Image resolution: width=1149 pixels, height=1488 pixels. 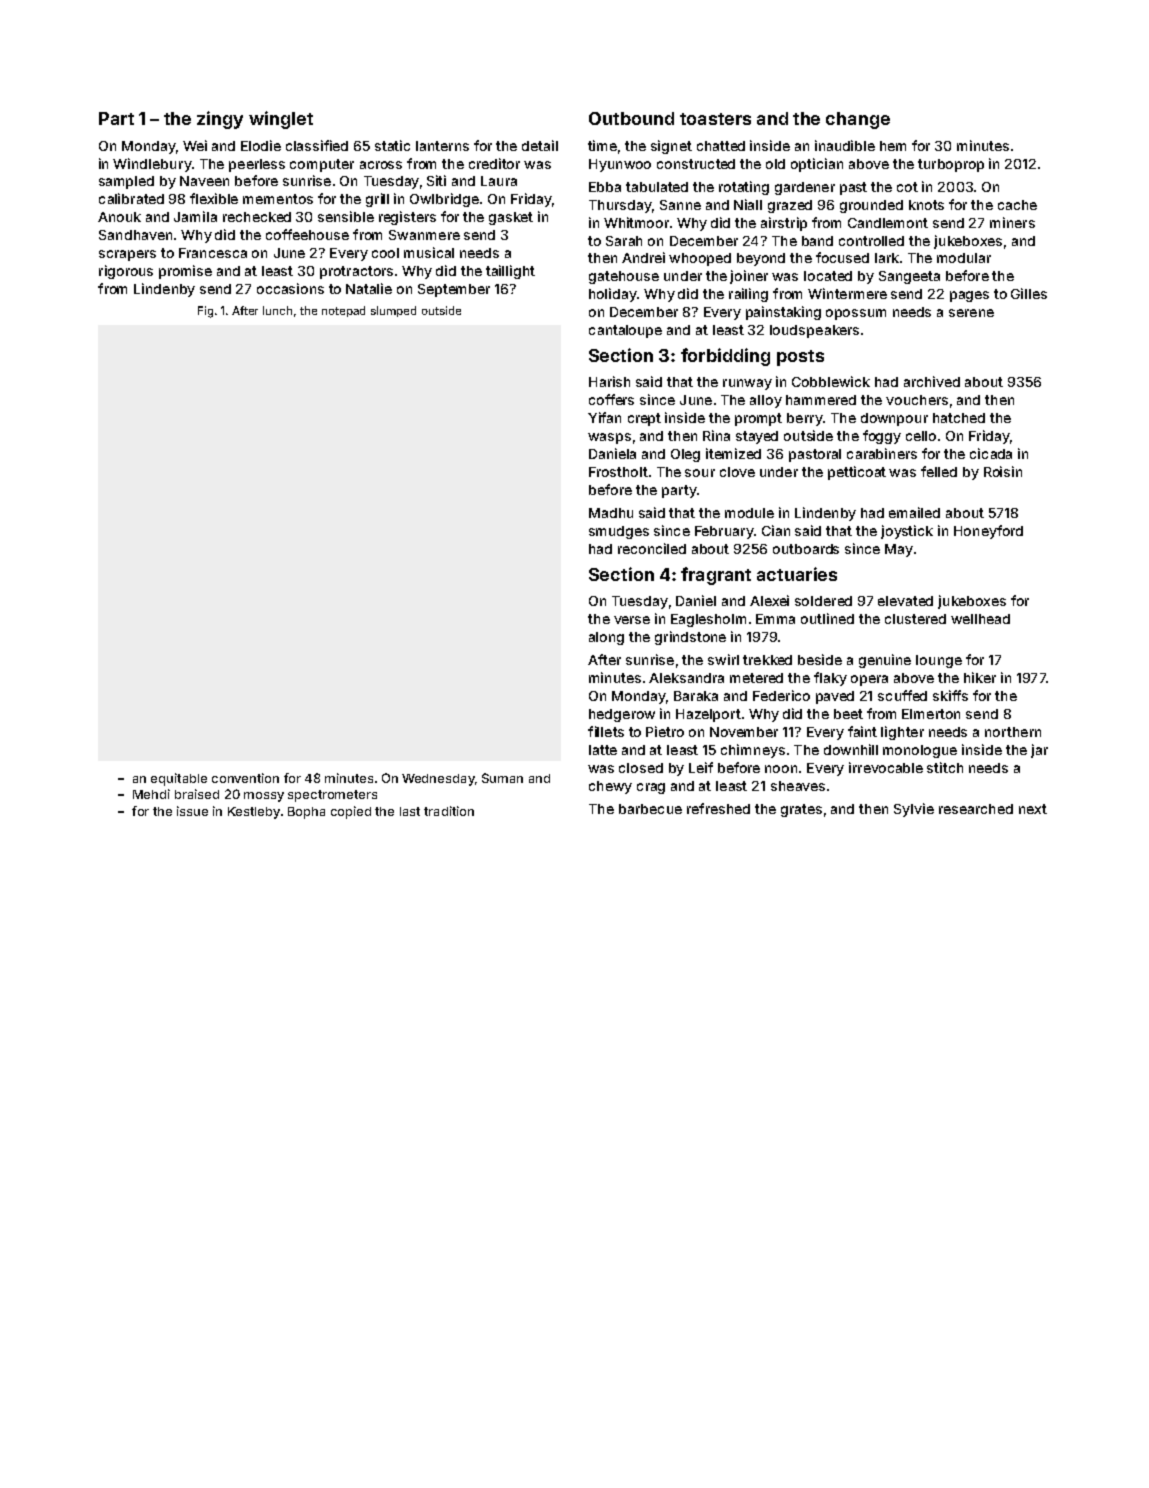 What do you see at coordinates (605, 187) in the image?
I see `Ebba` at bounding box center [605, 187].
